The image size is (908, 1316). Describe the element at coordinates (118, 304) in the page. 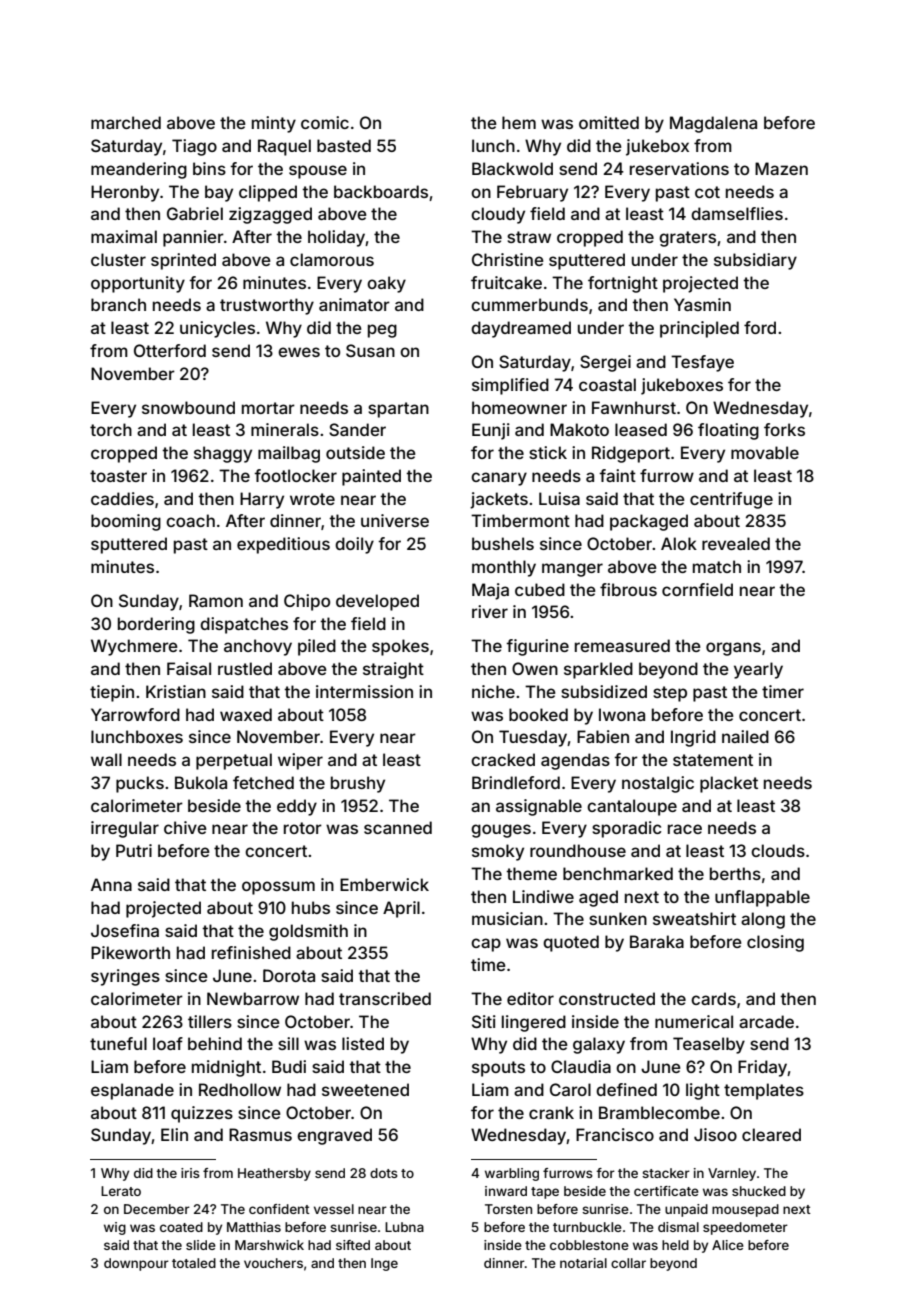

I see `branch` at that location.
